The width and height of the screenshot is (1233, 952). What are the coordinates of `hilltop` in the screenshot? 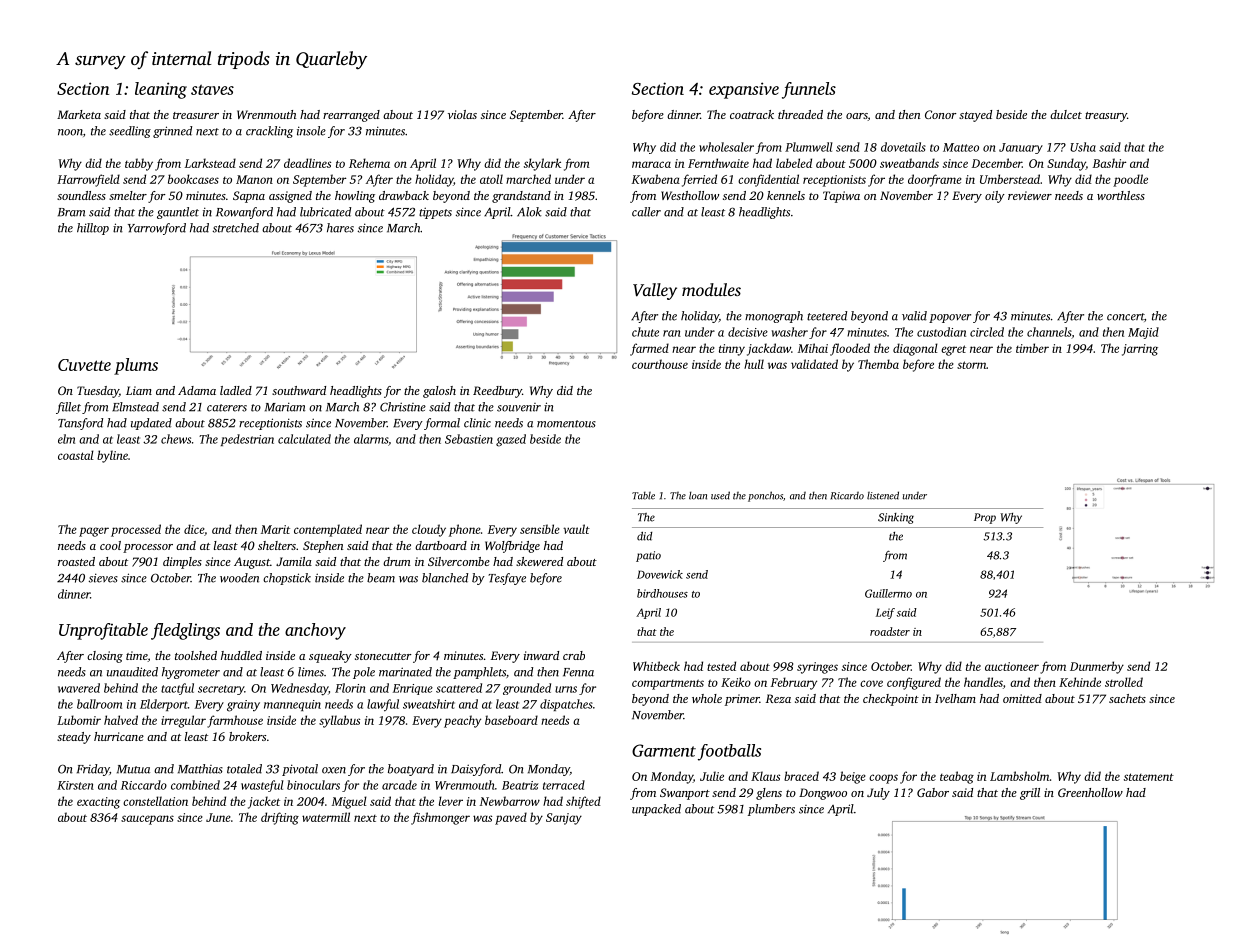 It's located at (93, 229).
